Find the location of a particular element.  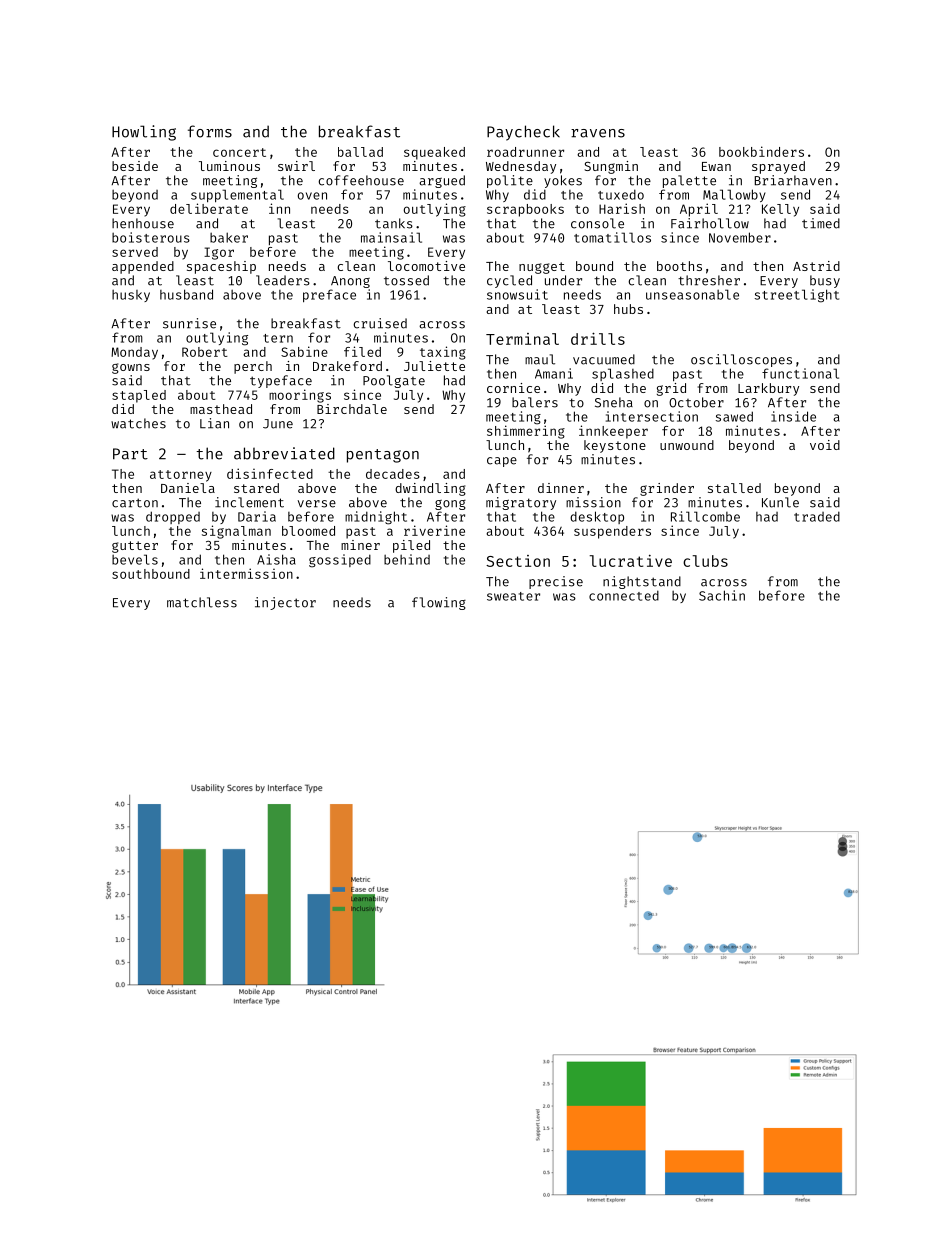

precise is located at coordinates (556, 582).
